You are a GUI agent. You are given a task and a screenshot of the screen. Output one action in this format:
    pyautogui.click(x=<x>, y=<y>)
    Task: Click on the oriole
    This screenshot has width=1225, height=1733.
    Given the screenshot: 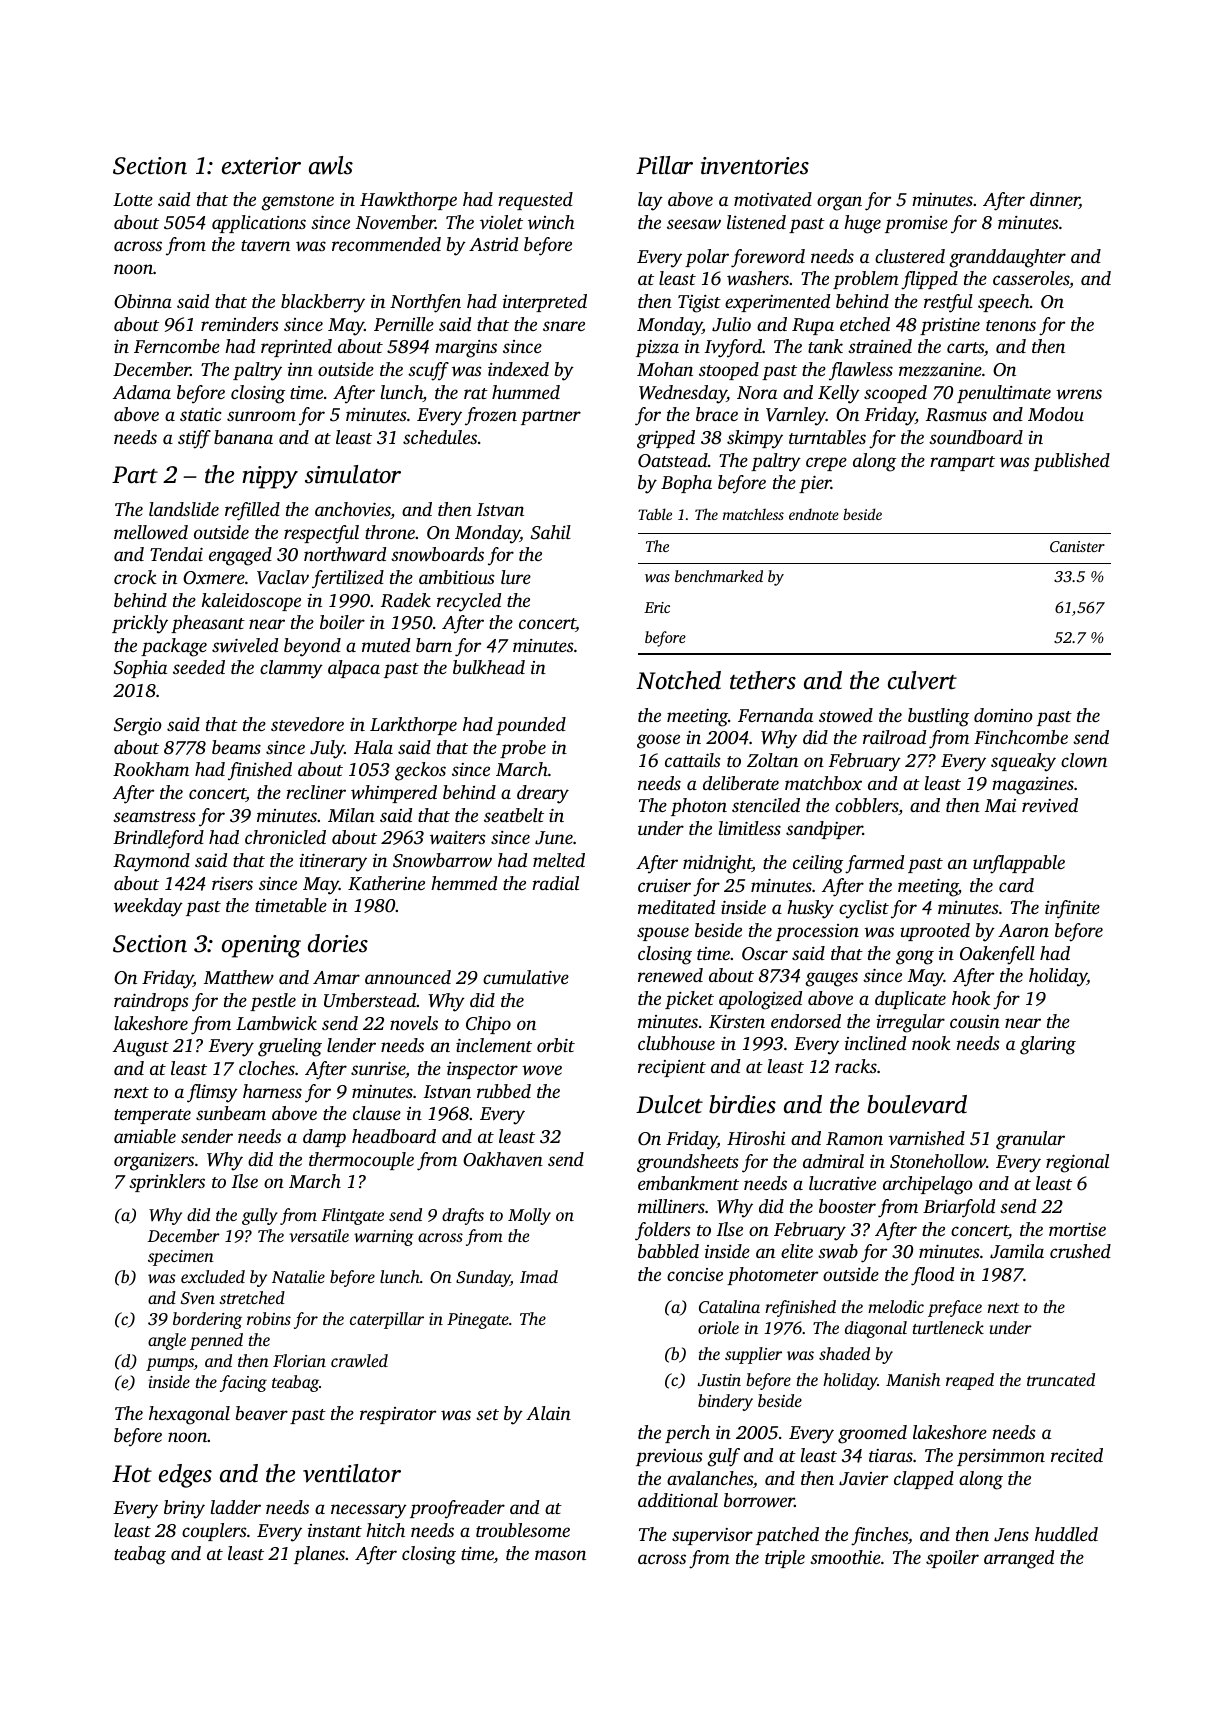 What is the action you would take?
    pyautogui.click(x=718, y=1327)
